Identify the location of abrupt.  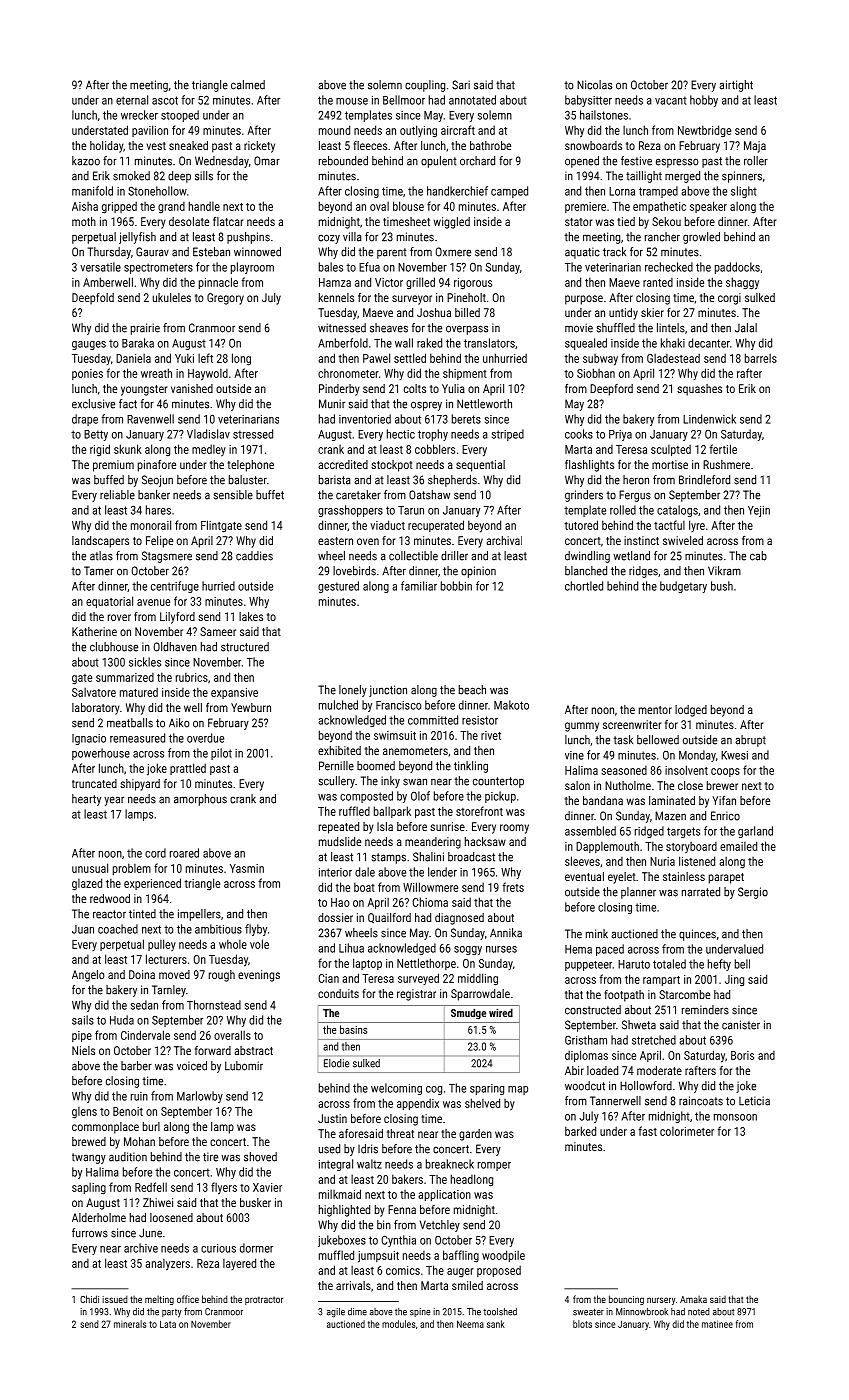
(750, 741).
